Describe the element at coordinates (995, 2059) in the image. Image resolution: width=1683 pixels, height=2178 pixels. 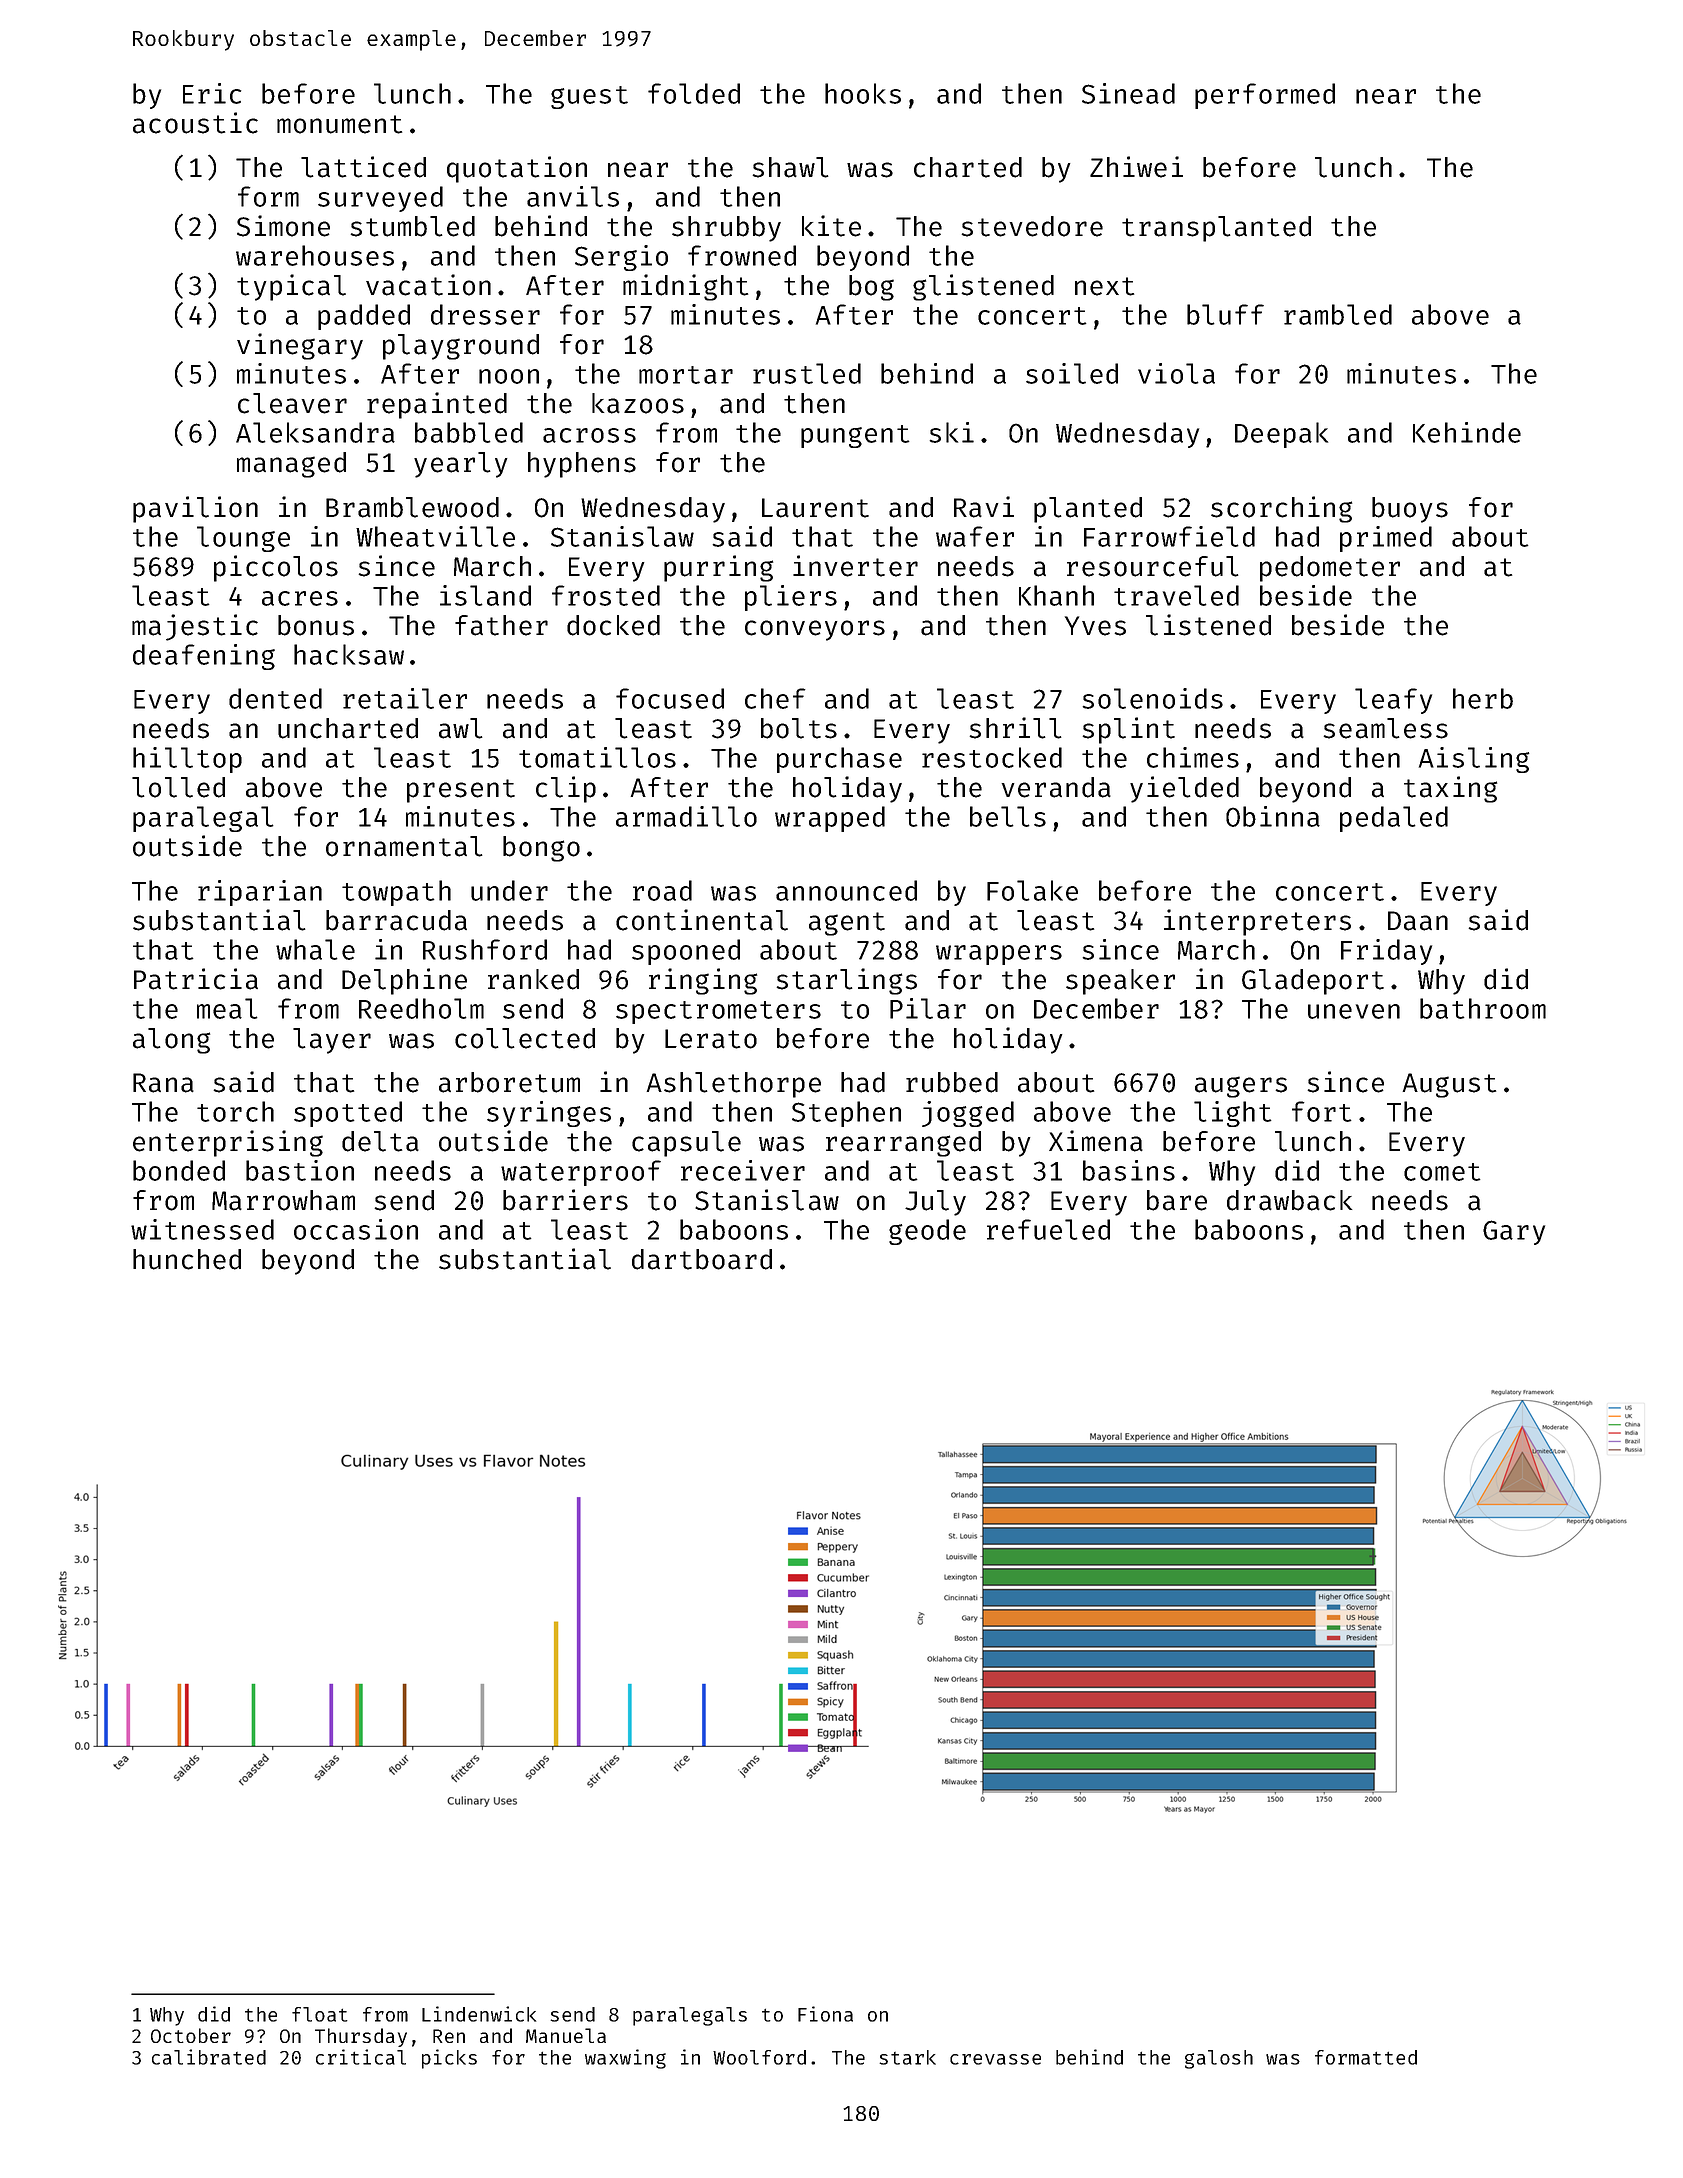
I see `crevasse` at that location.
